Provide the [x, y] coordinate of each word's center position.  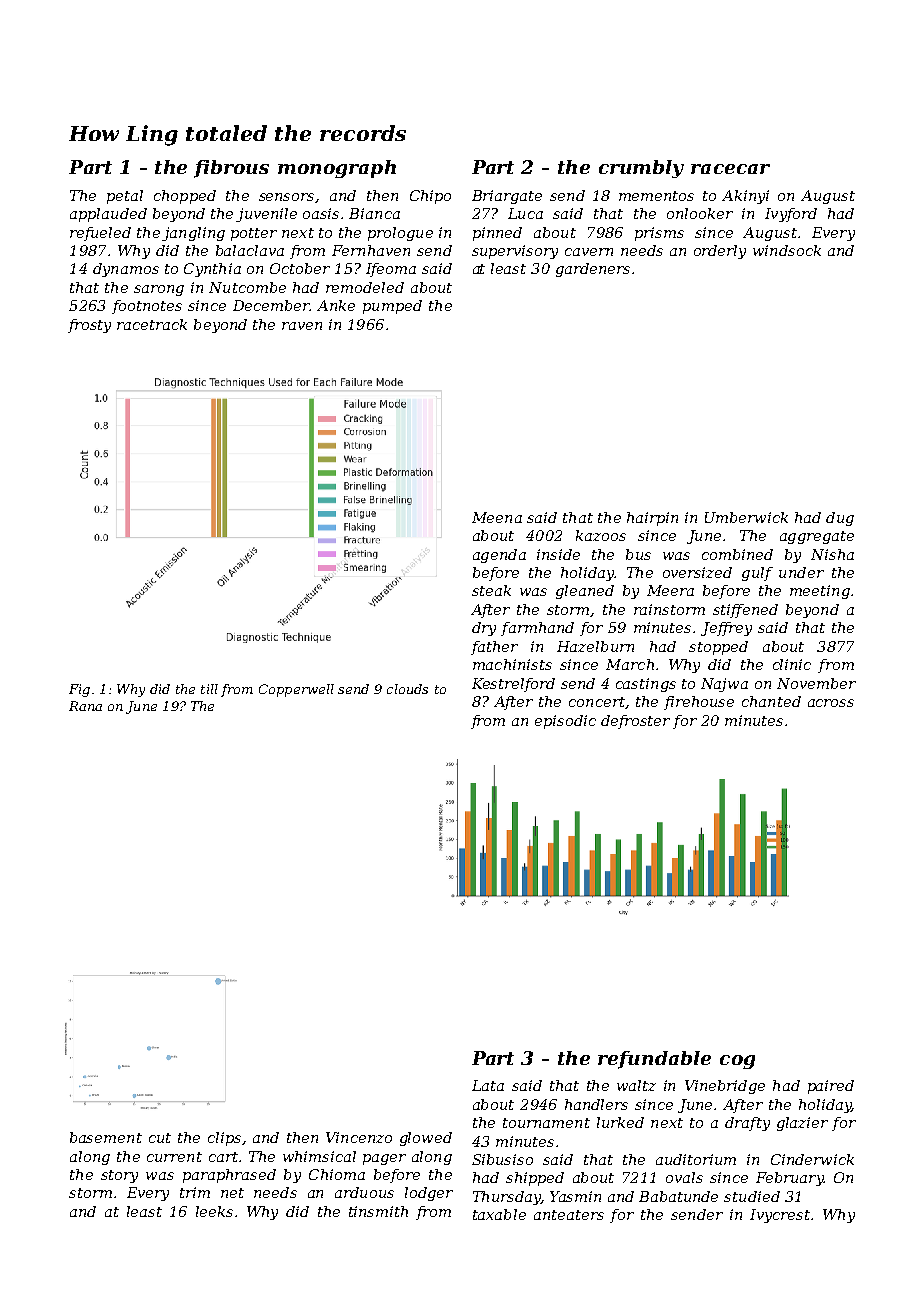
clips [224, 1139]
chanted [771, 701]
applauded [108, 215]
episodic [565, 722]
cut [160, 1138]
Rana [85, 706]
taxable [499, 1214]
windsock [787, 250]
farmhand [537, 629]
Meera [670, 590]
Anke [336, 305]
